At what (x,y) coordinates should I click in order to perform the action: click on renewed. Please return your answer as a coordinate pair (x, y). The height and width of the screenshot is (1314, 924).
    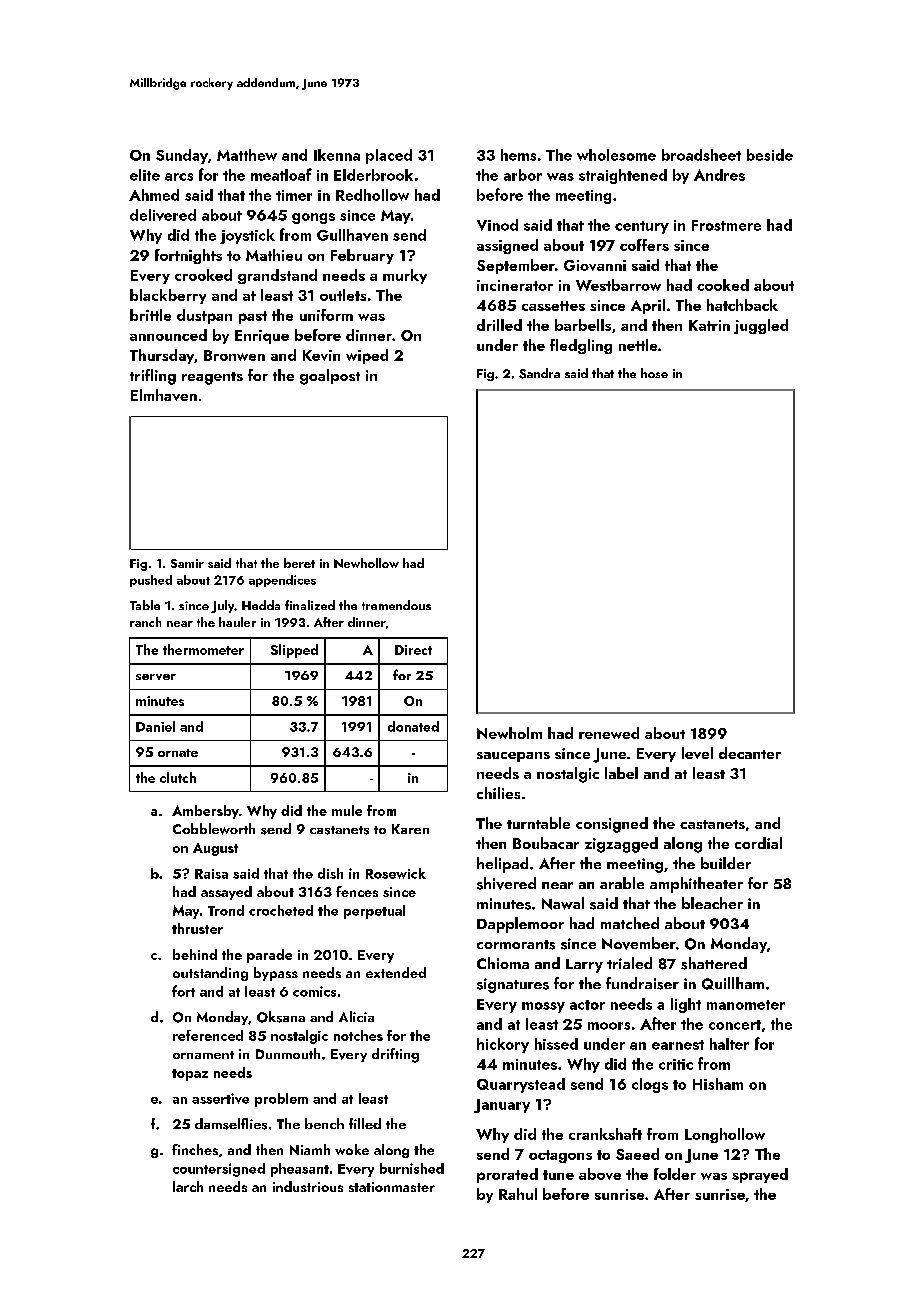
    Looking at the image, I should click on (609, 733).
